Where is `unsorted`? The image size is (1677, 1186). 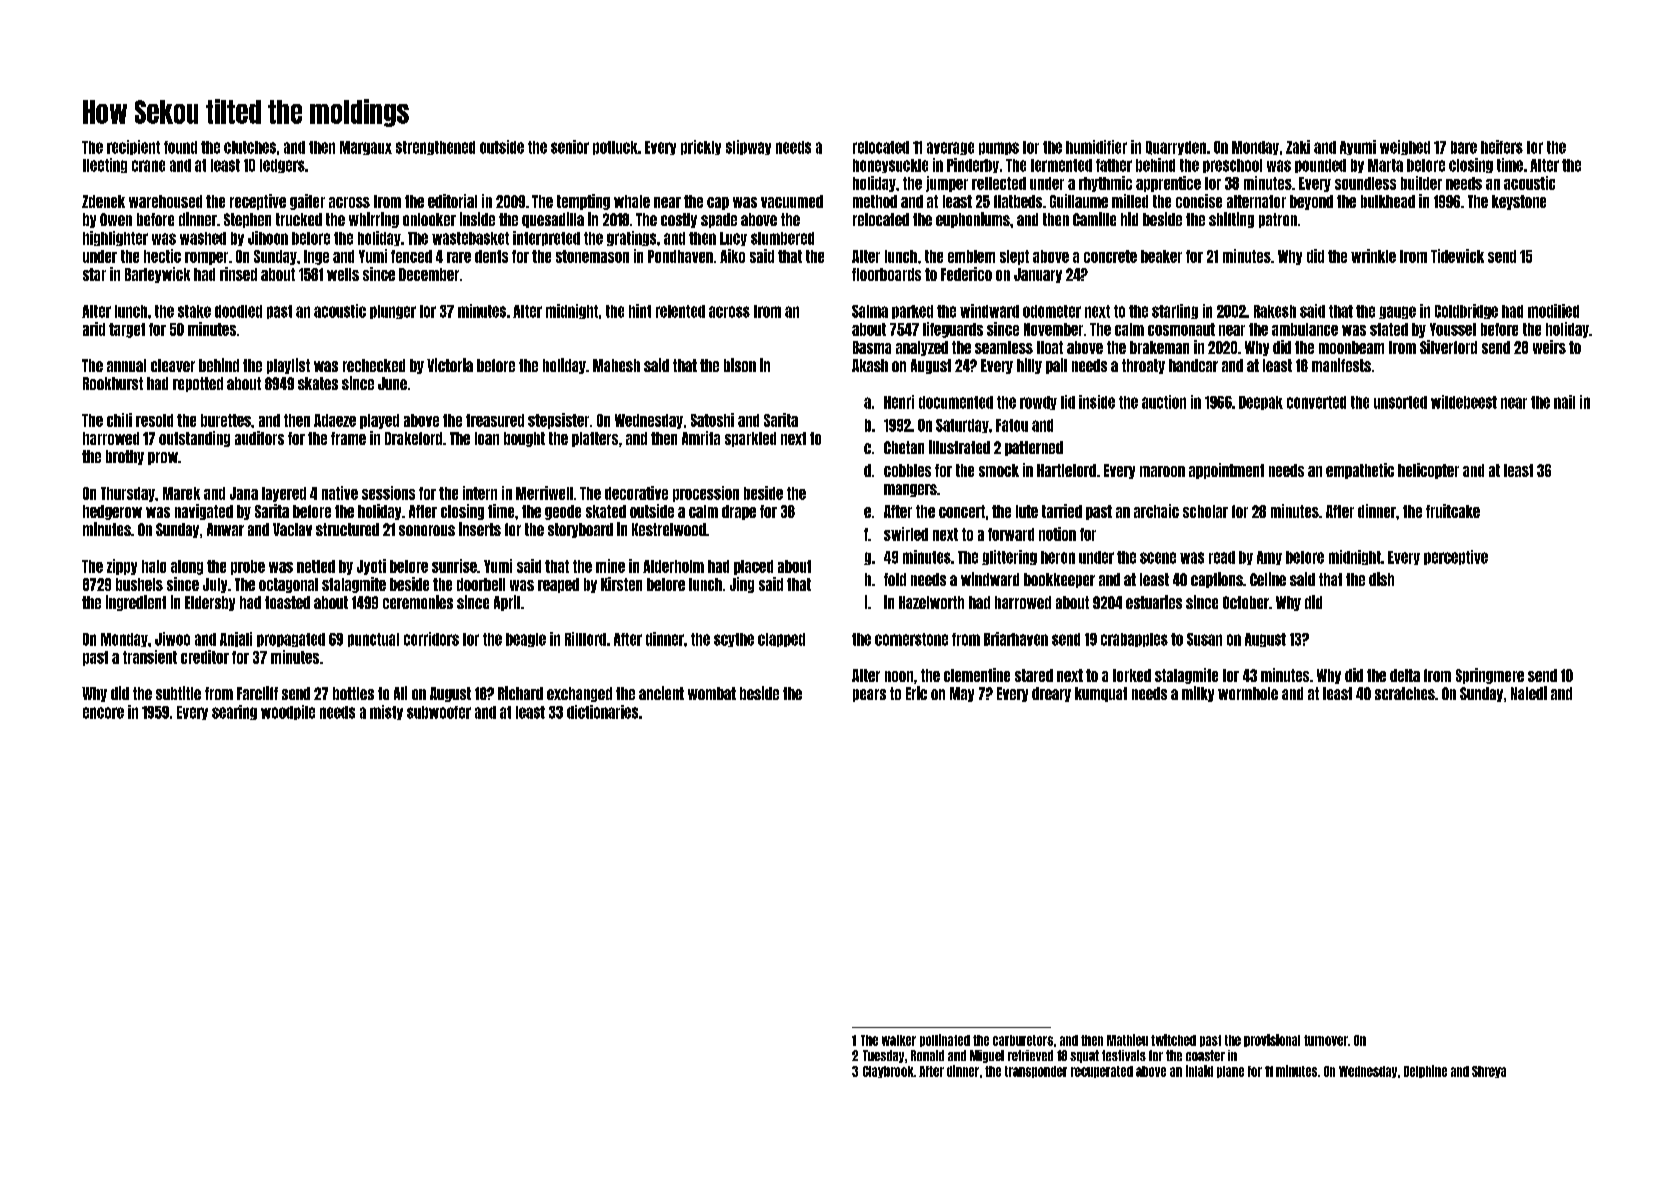 unsorted is located at coordinates (1400, 402).
